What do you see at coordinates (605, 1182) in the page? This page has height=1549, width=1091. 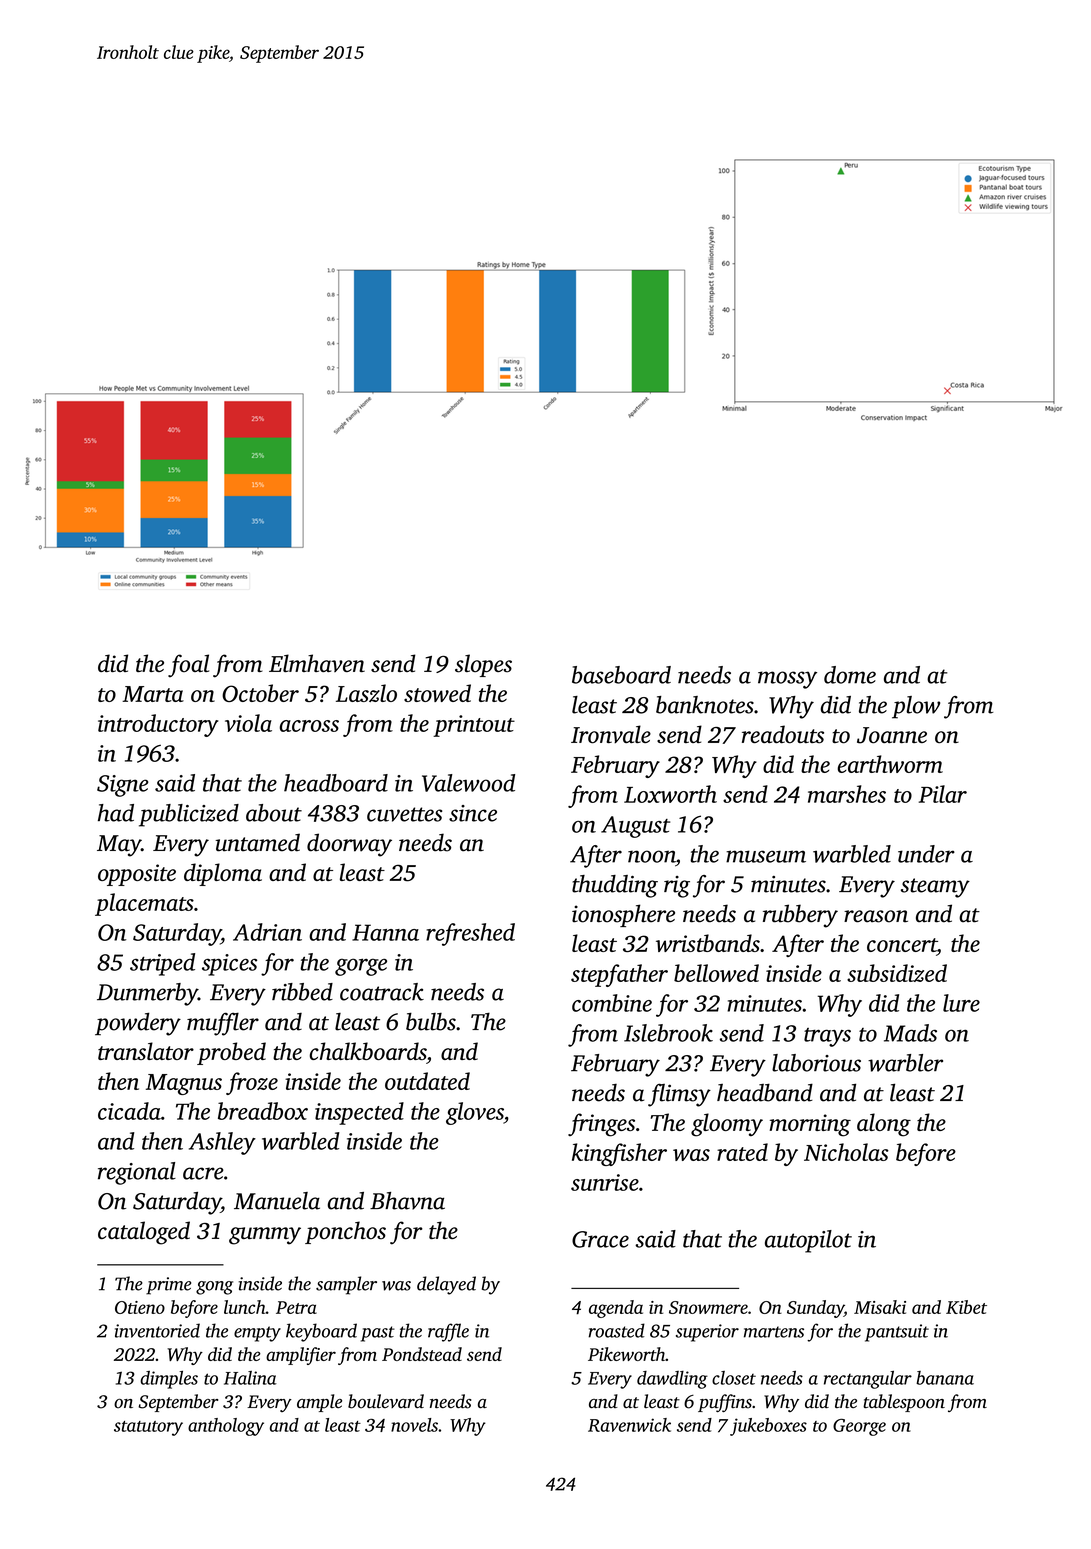 I see `sunrise` at bounding box center [605, 1182].
